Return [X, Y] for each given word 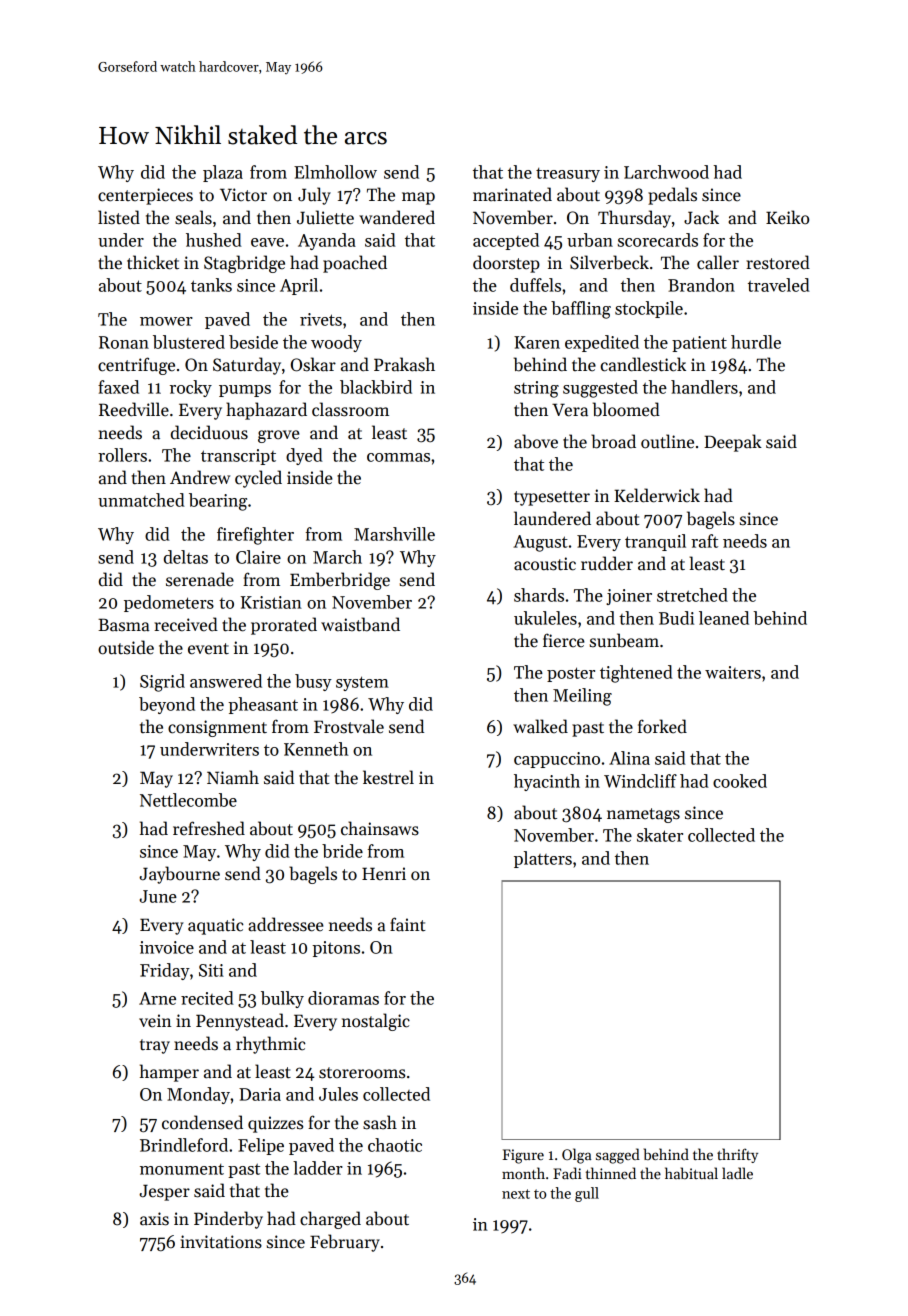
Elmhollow [335, 172]
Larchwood [666, 172]
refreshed [209, 828]
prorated [284, 626]
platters [543, 859]
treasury [568, 175]
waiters [733, 672]
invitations [221, 1242]
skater [660, 835]
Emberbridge [340, 581]
